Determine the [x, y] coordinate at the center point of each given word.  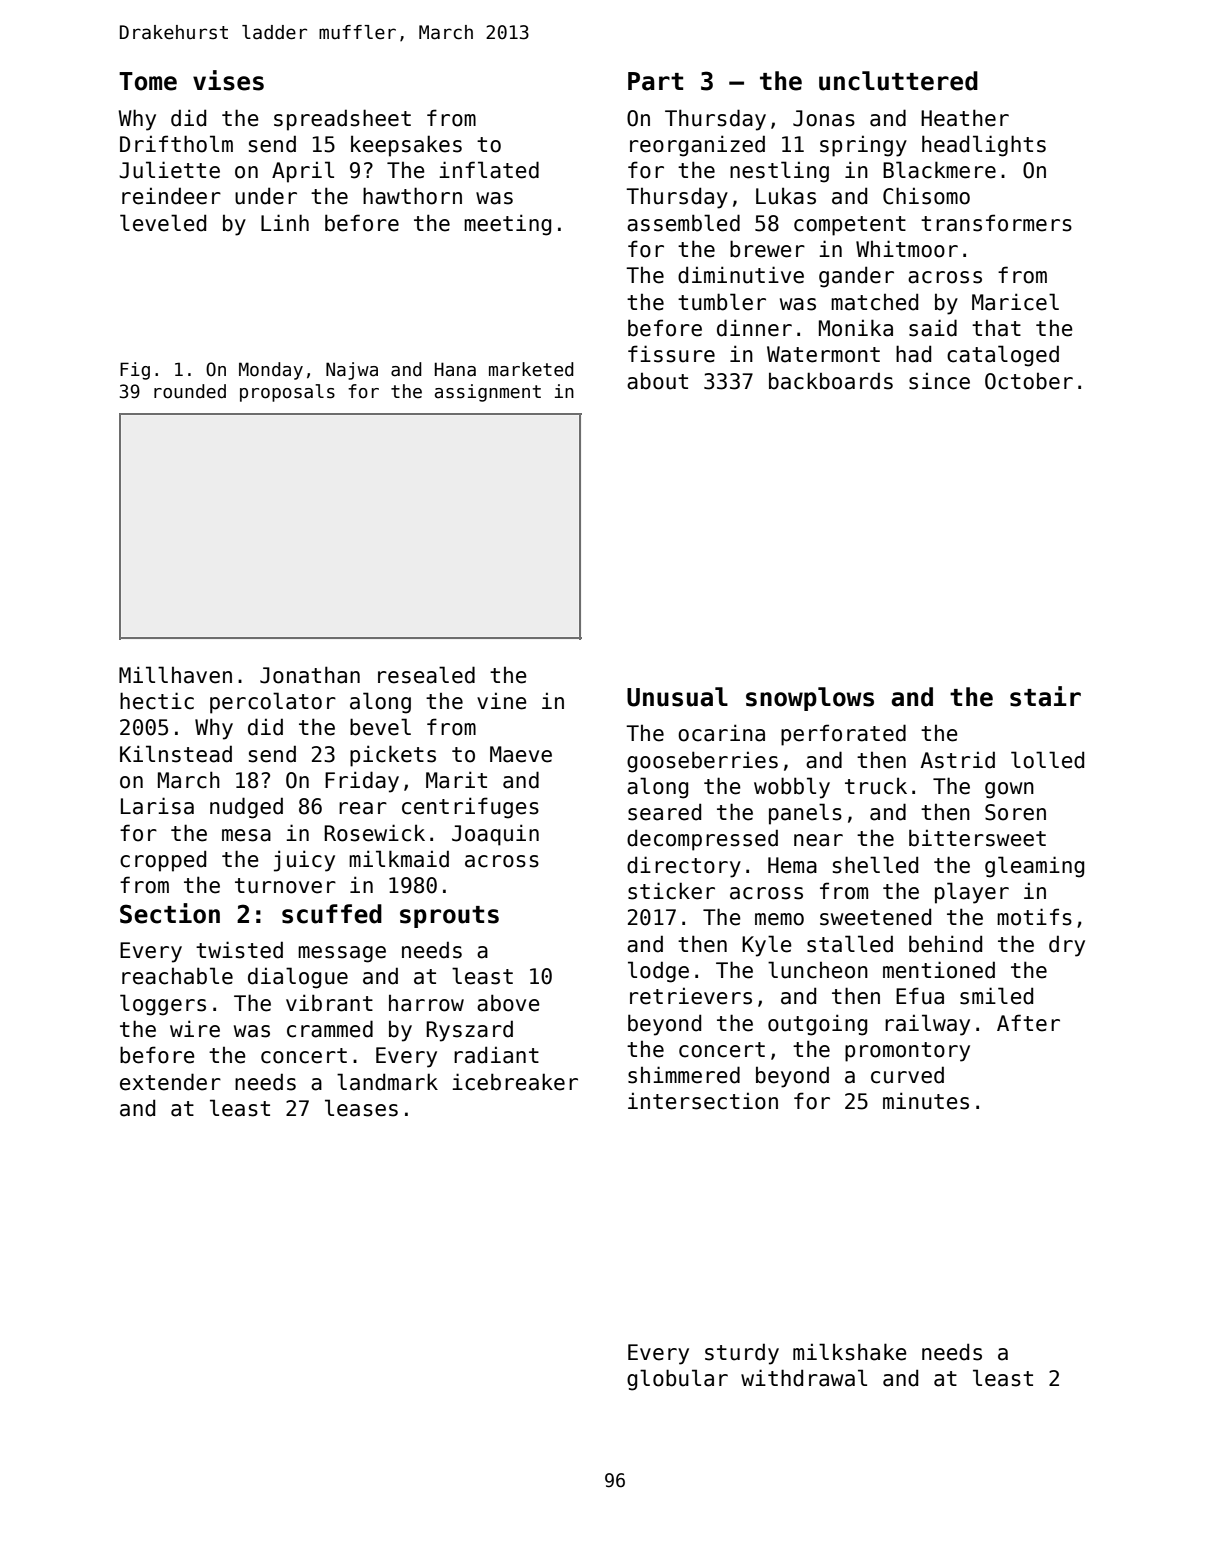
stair [1045, 696]
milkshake [850, 1352]
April [303, 172]
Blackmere [939, 170]
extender [170, 1082]
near [818, 840]
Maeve [521, 754]
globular [677, 1380]
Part [655, 81]
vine [502, 701]
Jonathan [310, 675]
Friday [362, 782]
